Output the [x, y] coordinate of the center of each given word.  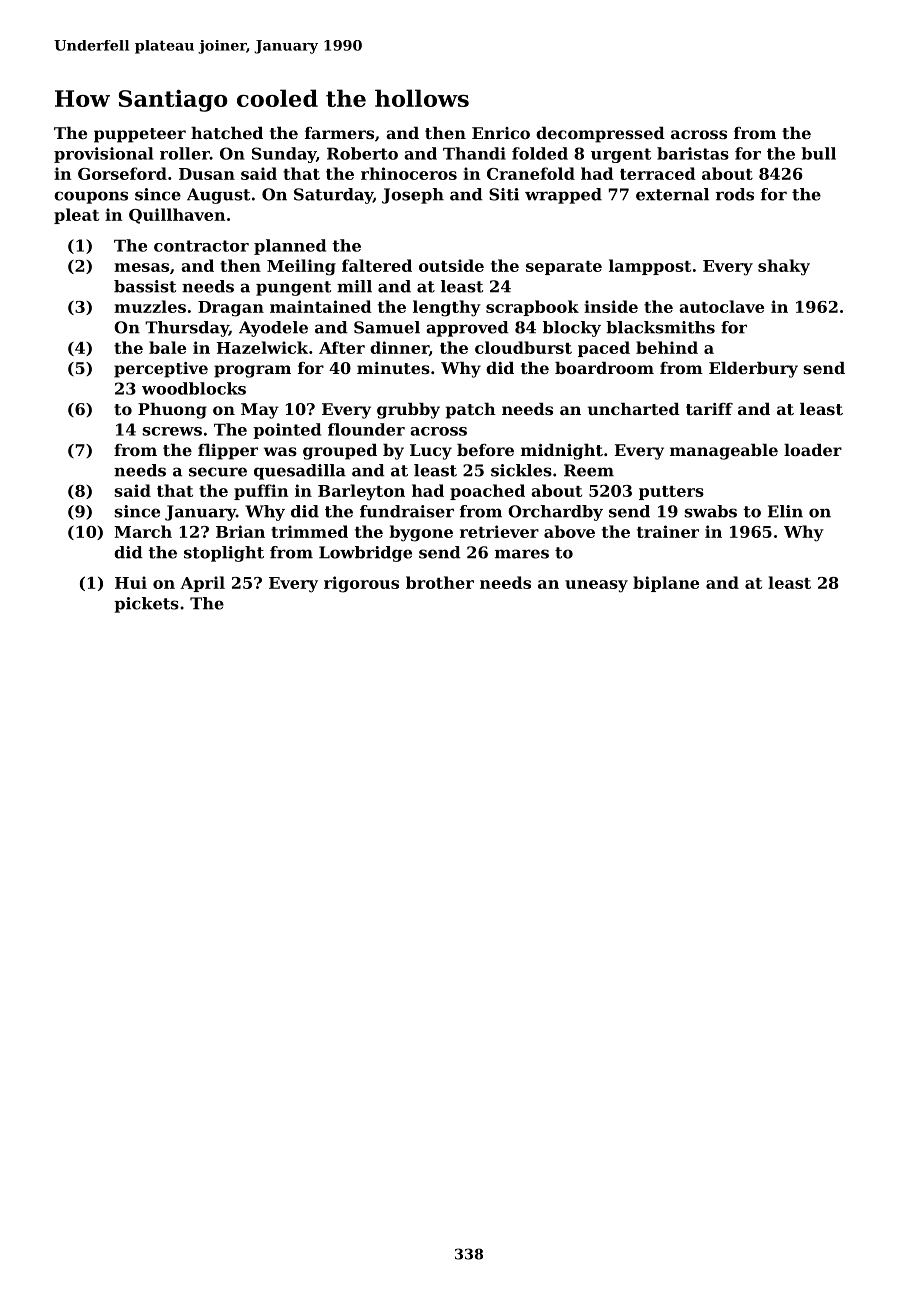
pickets [146, 605]
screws [172, 431]
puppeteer [140, 135]
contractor [201, 246]
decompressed [600, 135]
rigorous [361, 584]
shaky [784, 267]
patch [471, 411]
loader [813, 450]
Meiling [301, 267]
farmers [339, 133]
